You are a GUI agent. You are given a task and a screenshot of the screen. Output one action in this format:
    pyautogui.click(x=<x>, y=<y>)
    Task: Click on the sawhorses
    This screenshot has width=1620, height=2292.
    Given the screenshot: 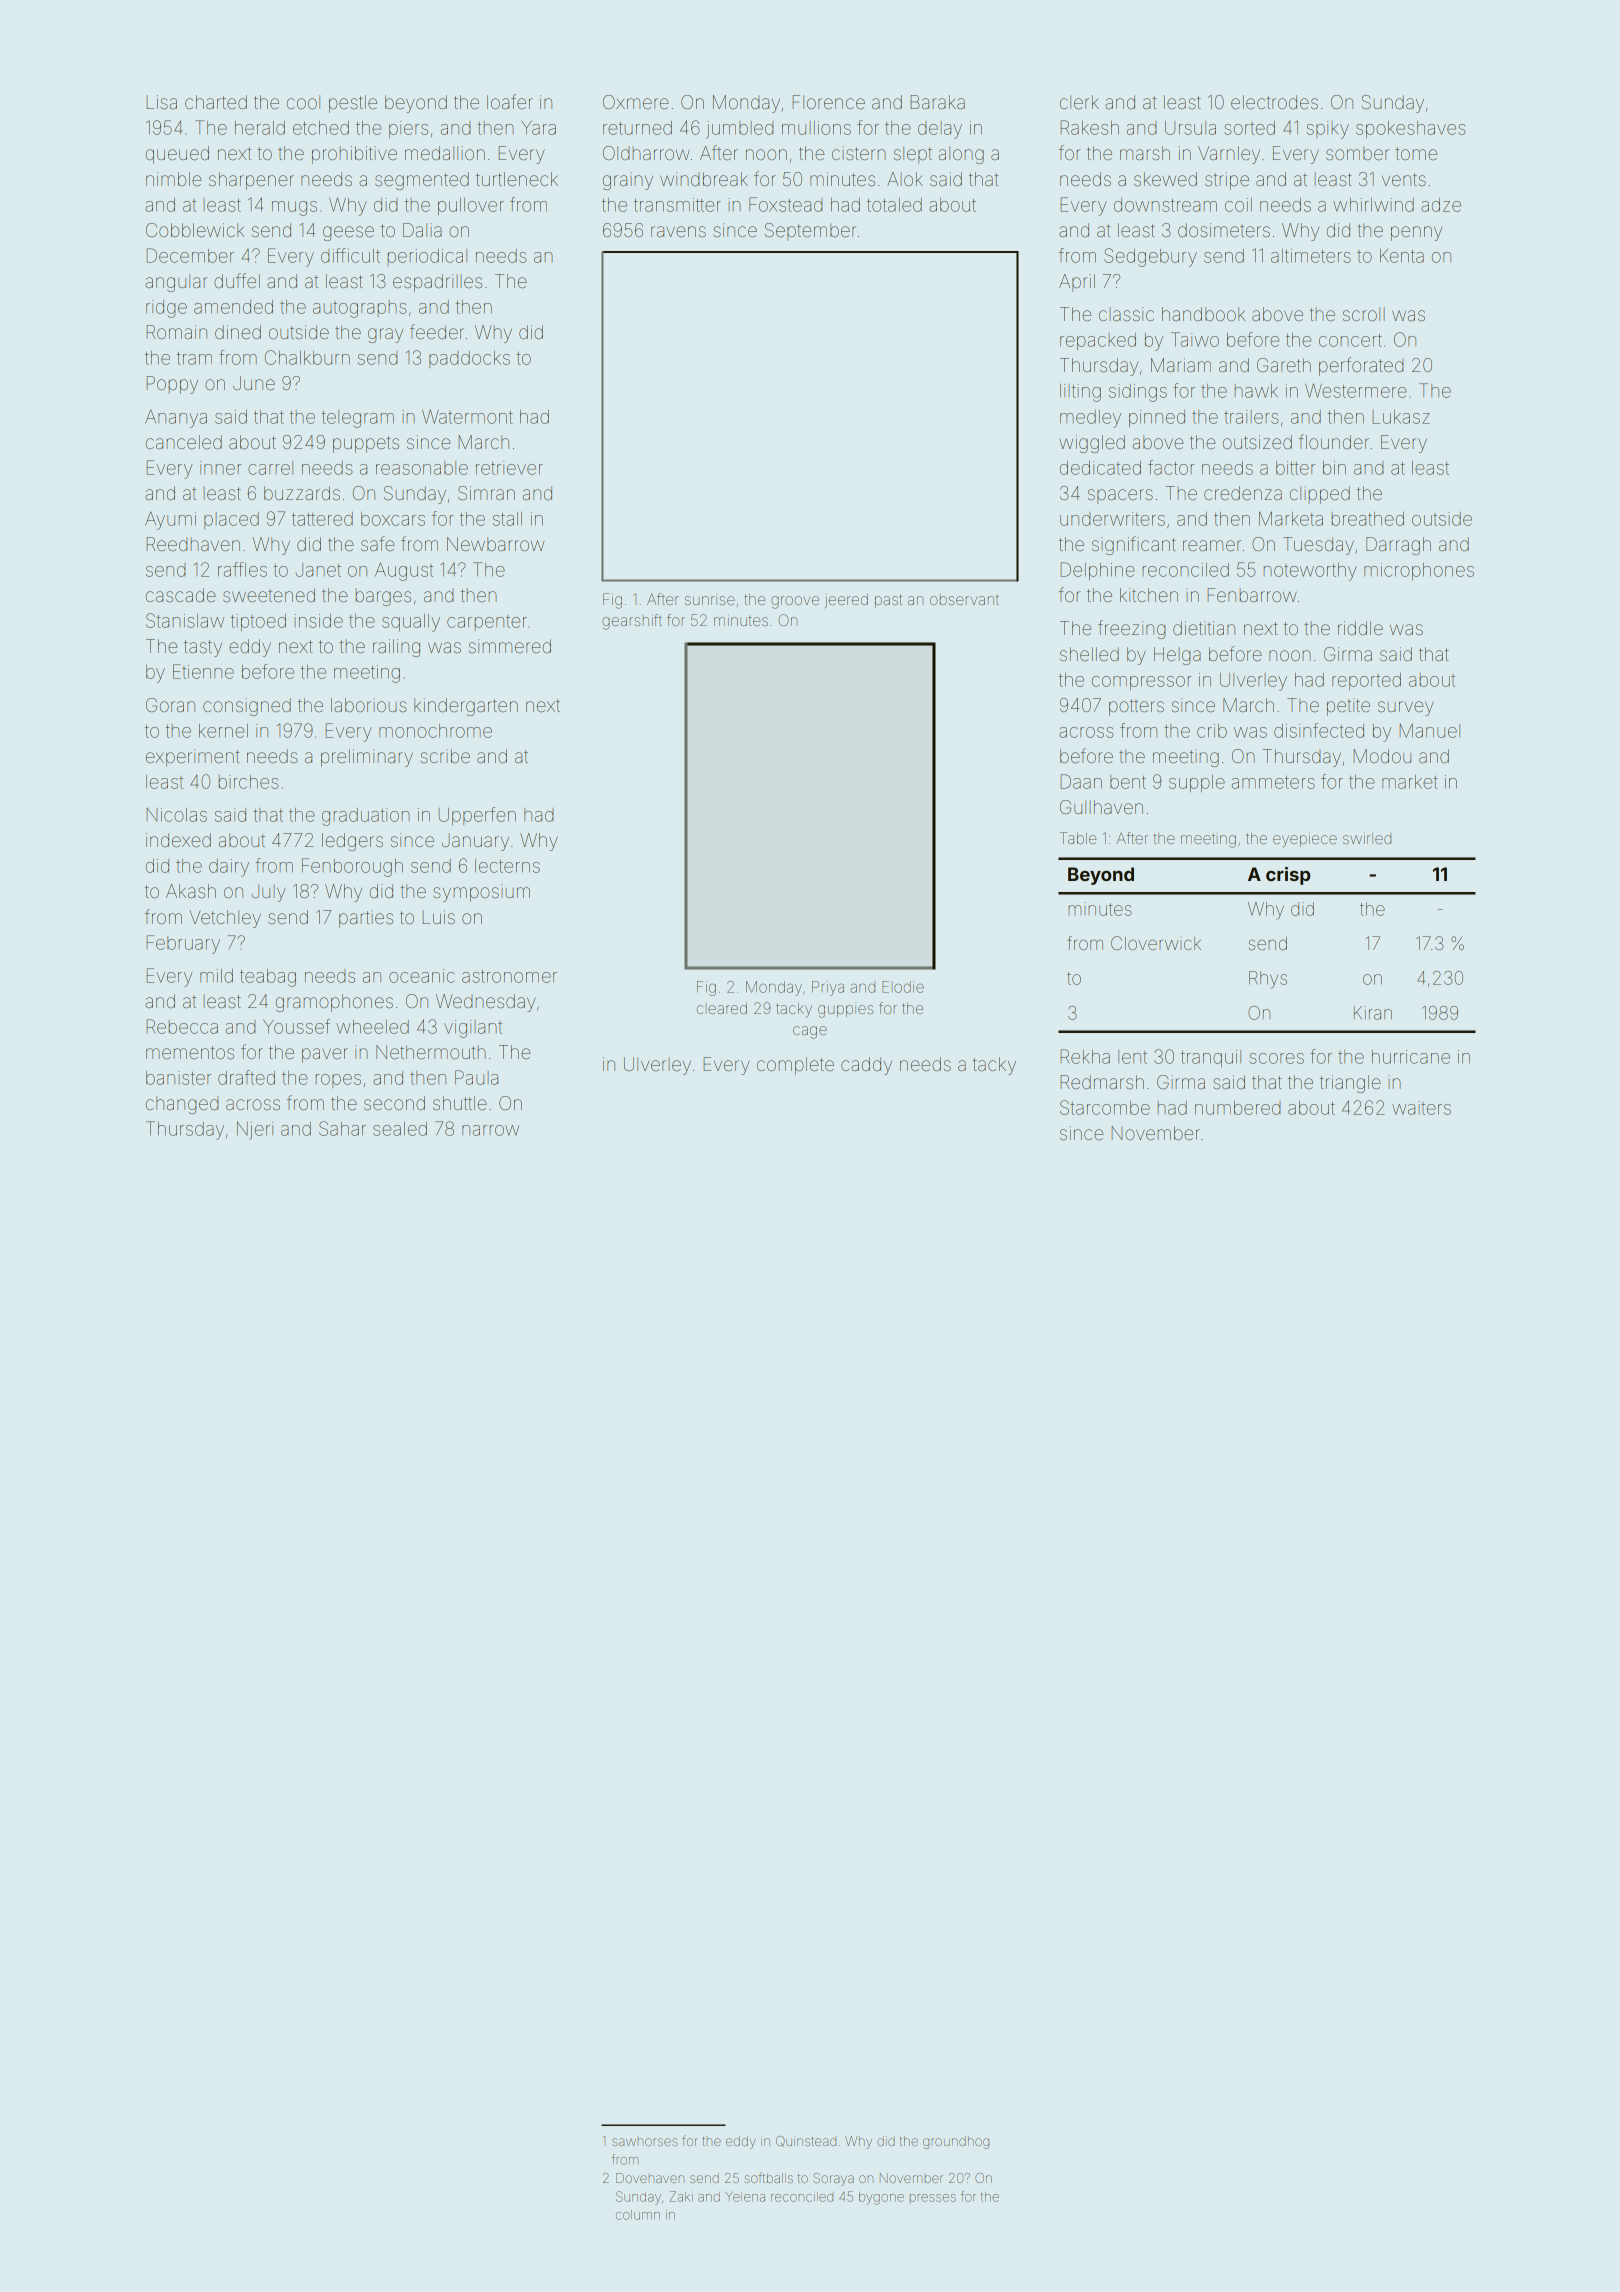 What is the action you would take?
    pyautogui.click(x=645, y=2142)
